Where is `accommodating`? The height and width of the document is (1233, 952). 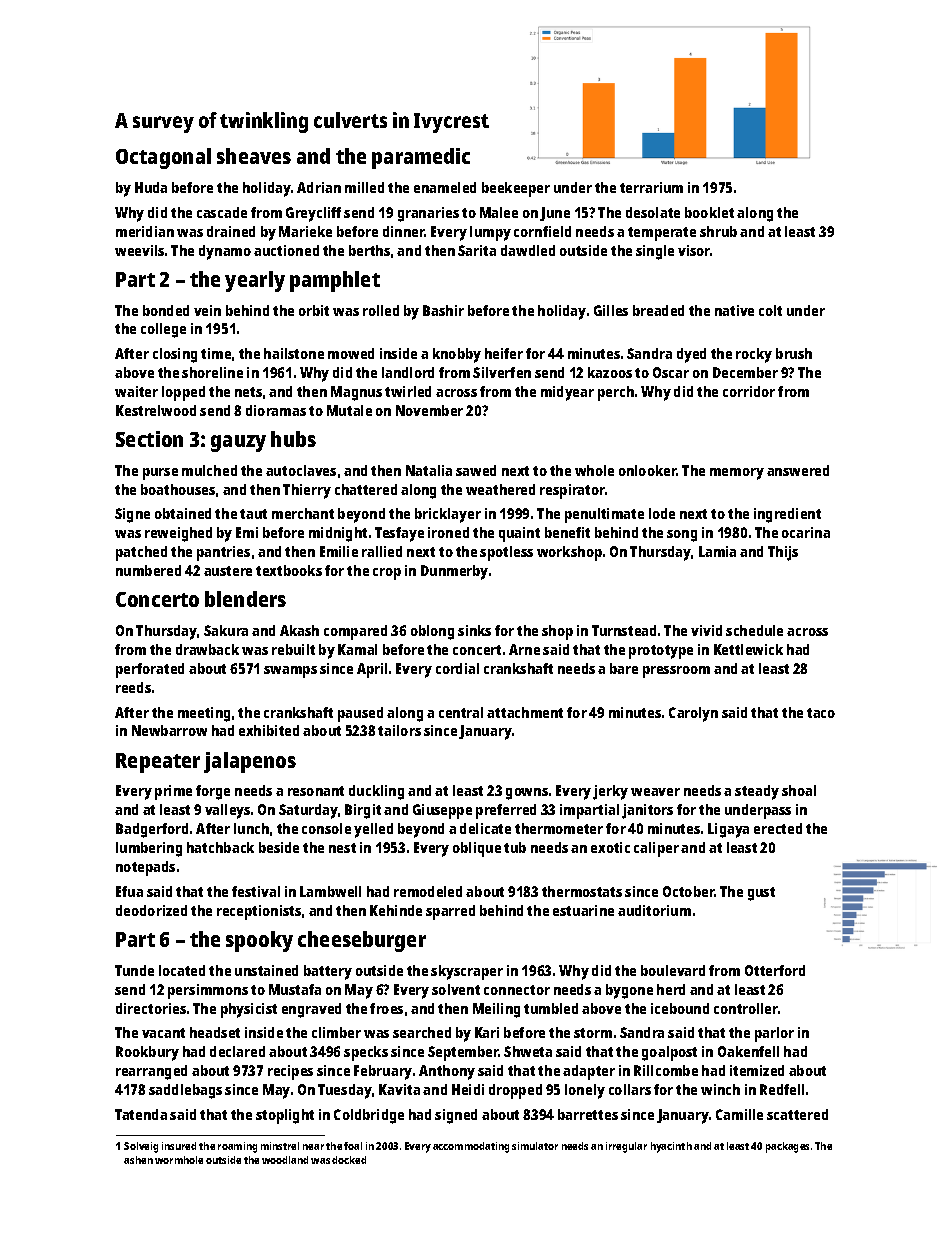 accommodating is located at coordinates (471, 1147).
